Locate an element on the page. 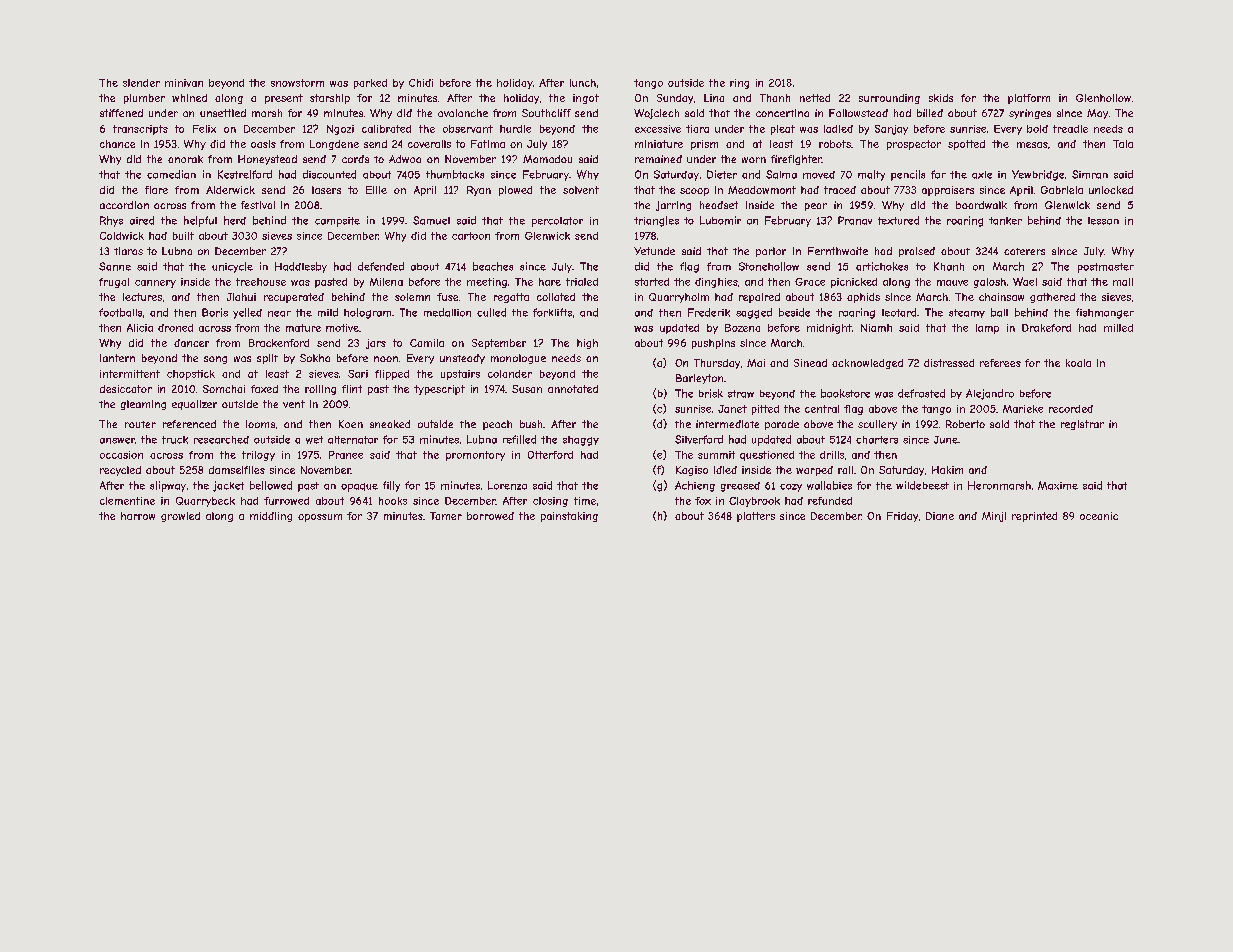 Image resolution: width=1233 pixels, height=952 pixels. looms is located at coordinates (260, 424).
